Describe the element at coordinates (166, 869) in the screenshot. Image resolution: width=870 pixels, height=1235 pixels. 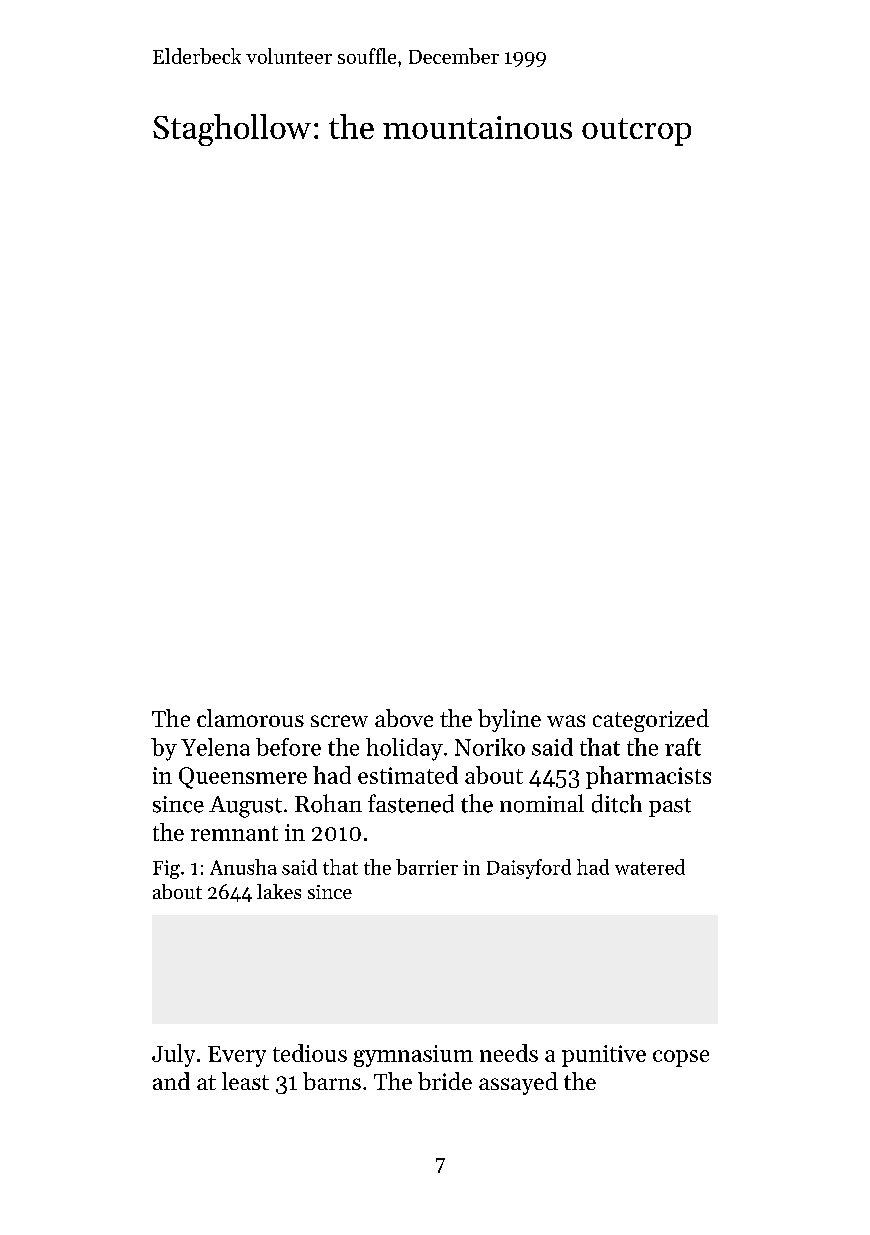
I see `Fig` at that location.
